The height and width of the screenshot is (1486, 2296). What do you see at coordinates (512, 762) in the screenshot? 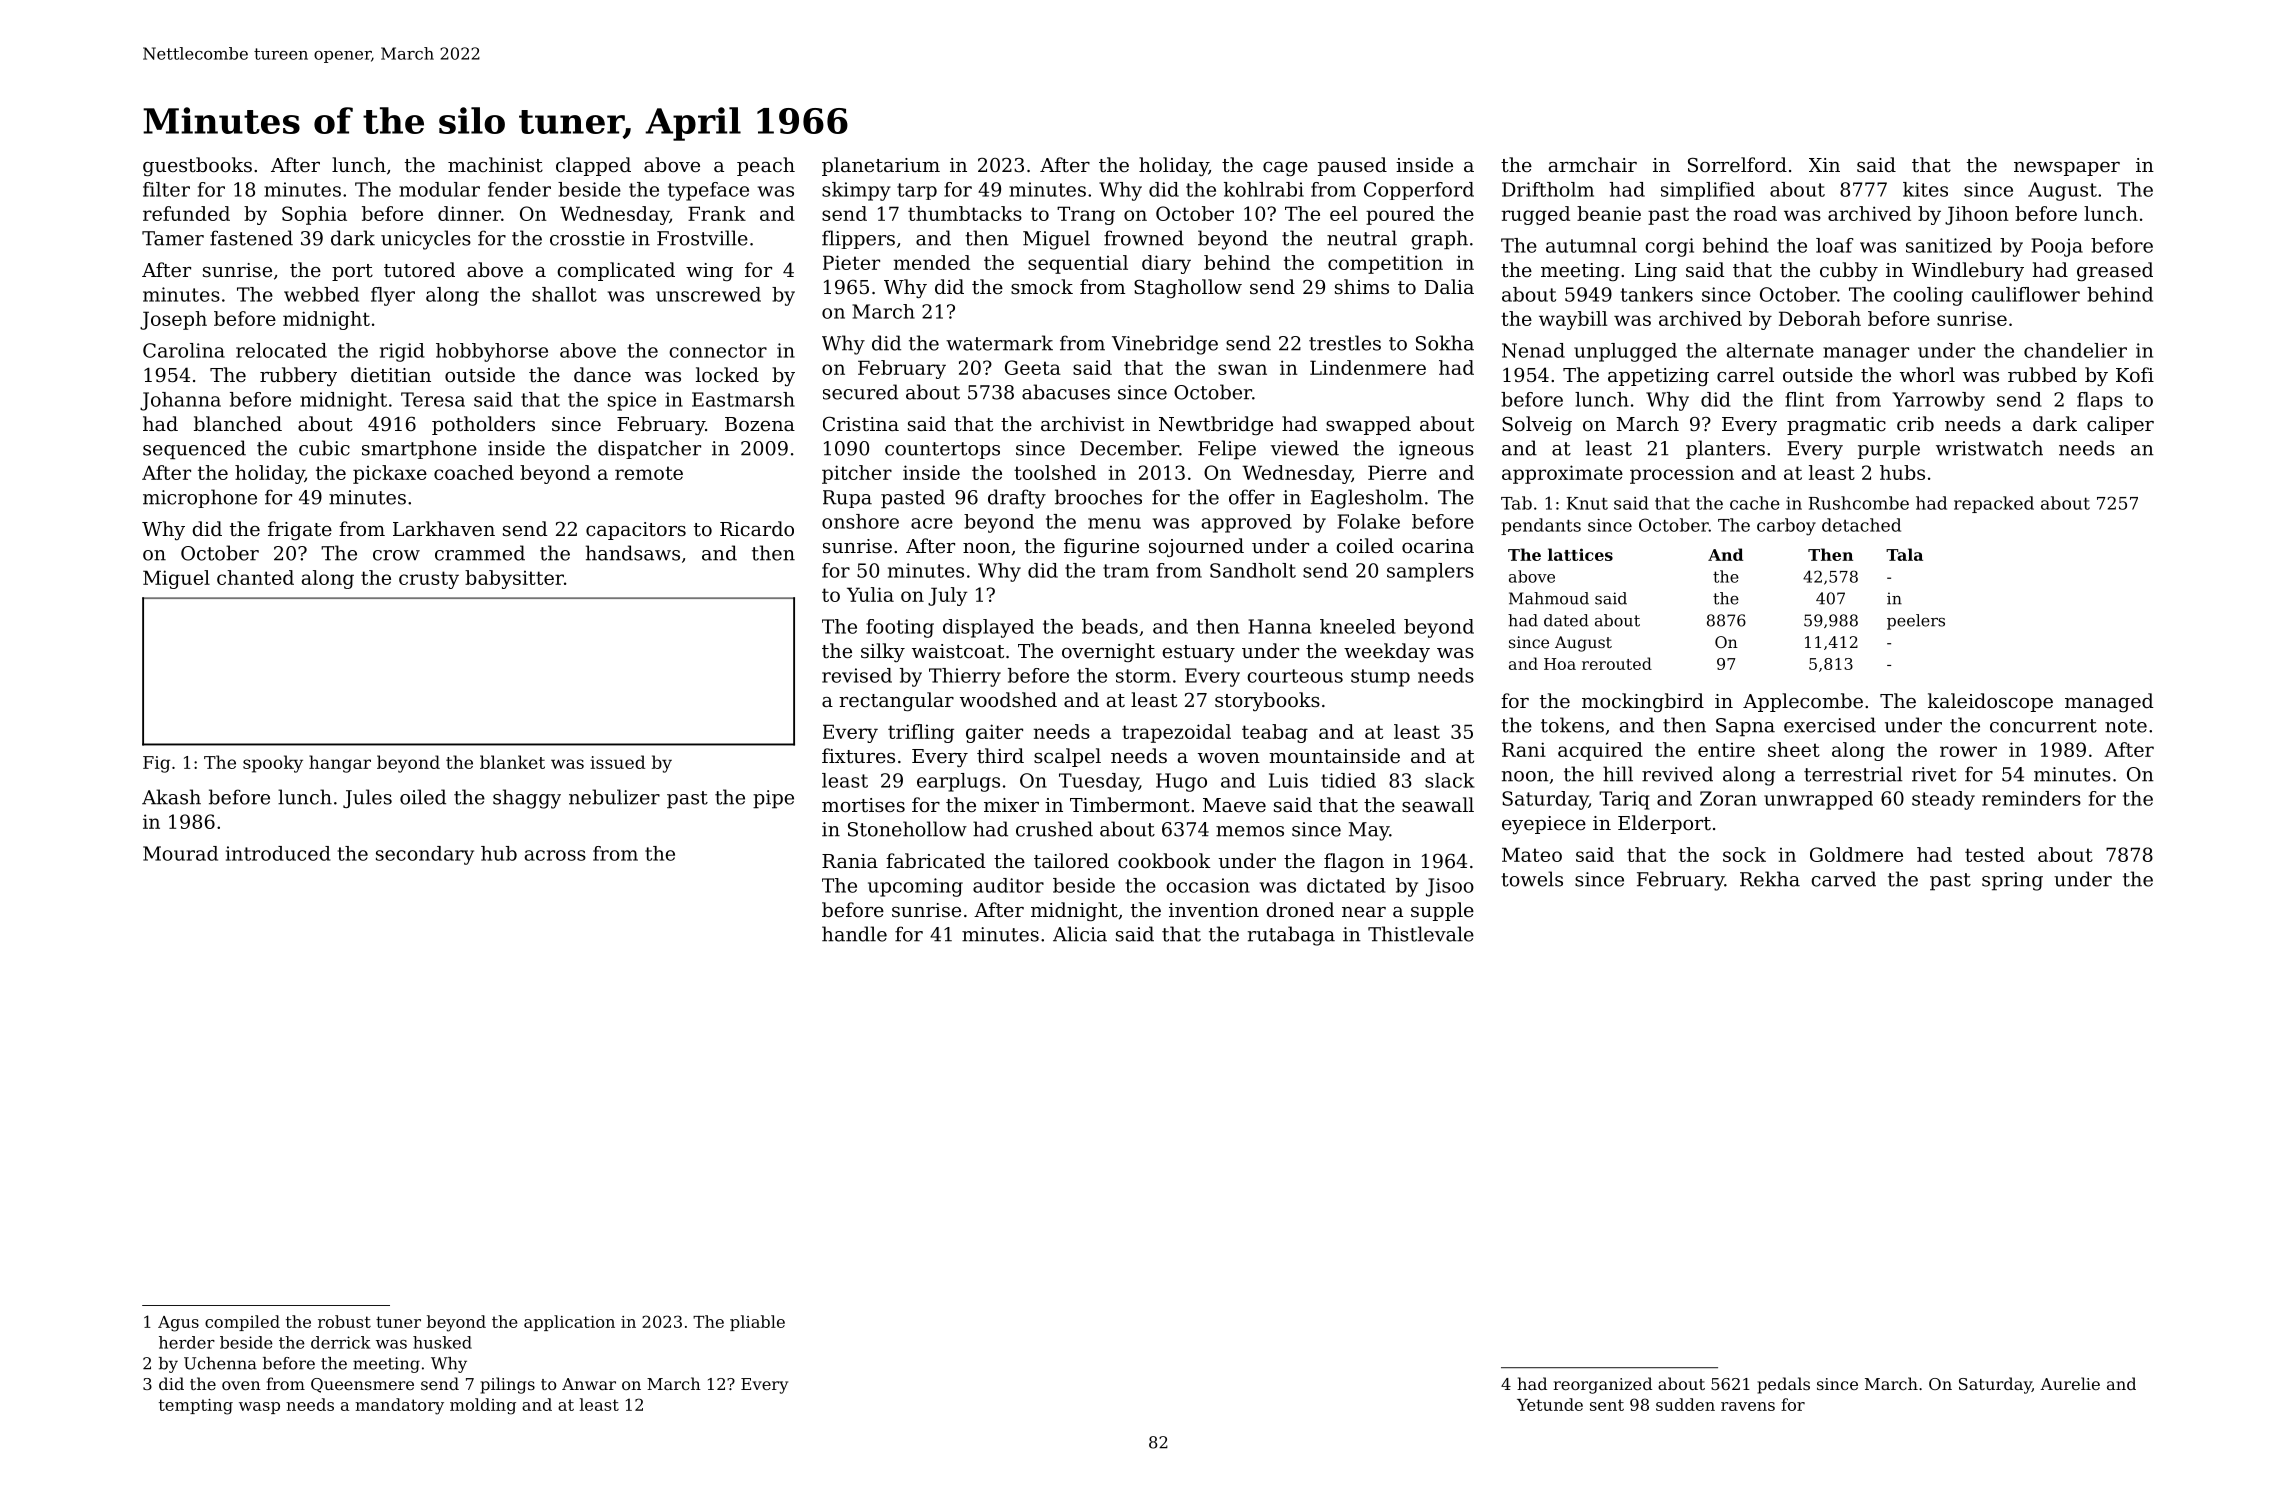
I see `blanket` at bounding box center [512, 762].
